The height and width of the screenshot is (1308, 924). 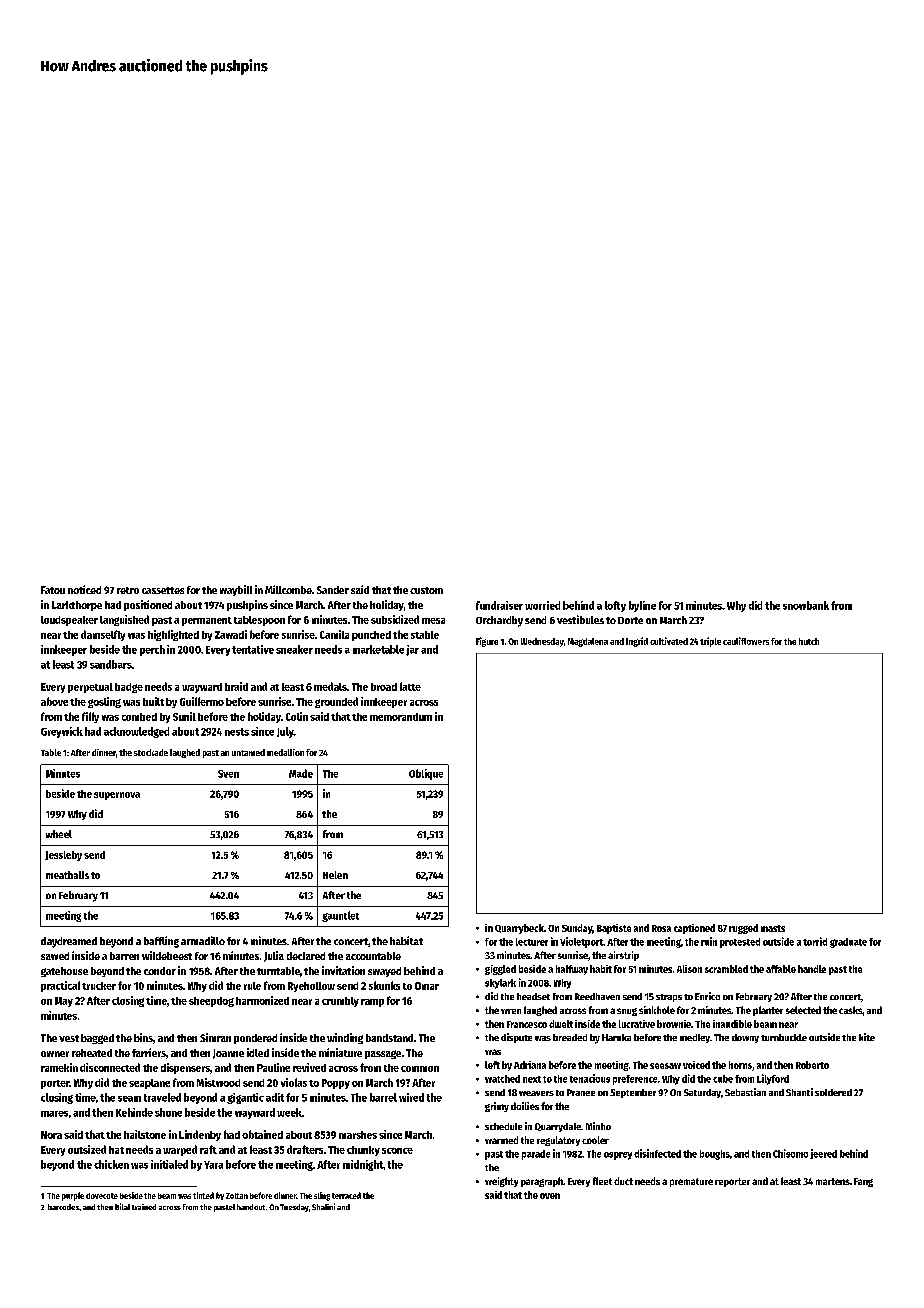 I want to click on Sebastian, so click(x=745, y=1092).
